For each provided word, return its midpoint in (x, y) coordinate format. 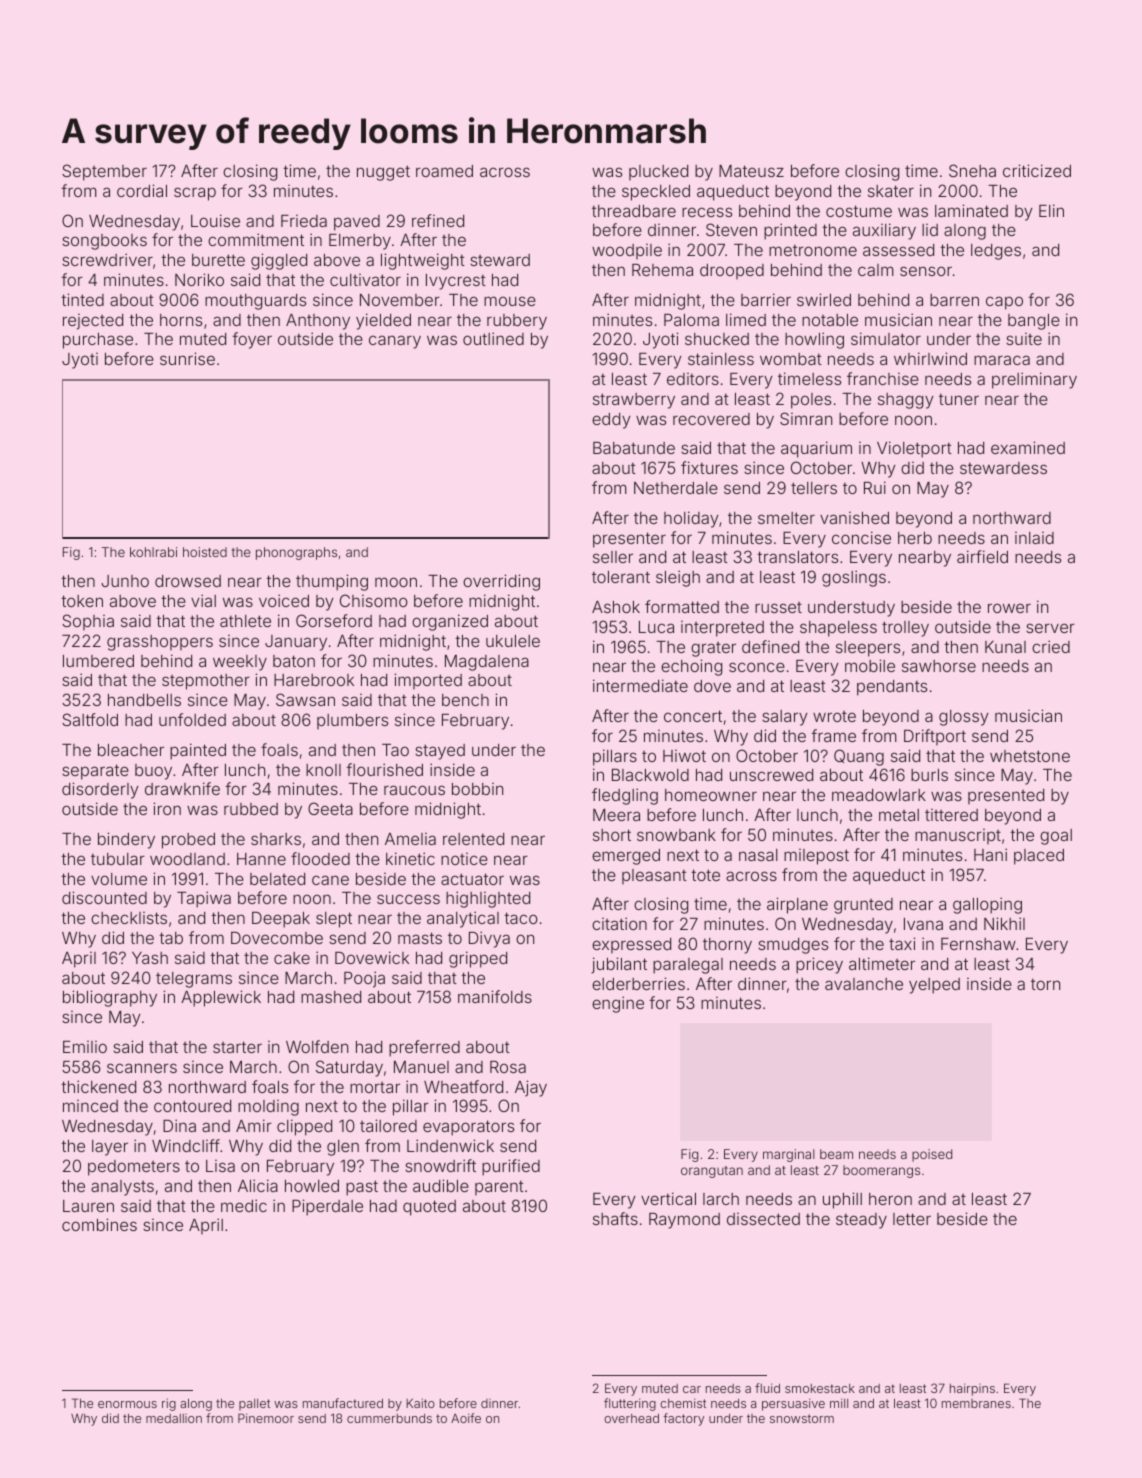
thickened (98, 1086)
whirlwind (930, 358)
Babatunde (634, 448)
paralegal (688, 966)
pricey (819, 965)
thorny (727, 946)
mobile (870, 665)
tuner (959, 399)
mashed (331, 997)
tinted (82, 299)
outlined (493, 338)
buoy (153, 772)
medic (244, 1205)
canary (395, 342)
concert (693, 716)
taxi (902, 943)
